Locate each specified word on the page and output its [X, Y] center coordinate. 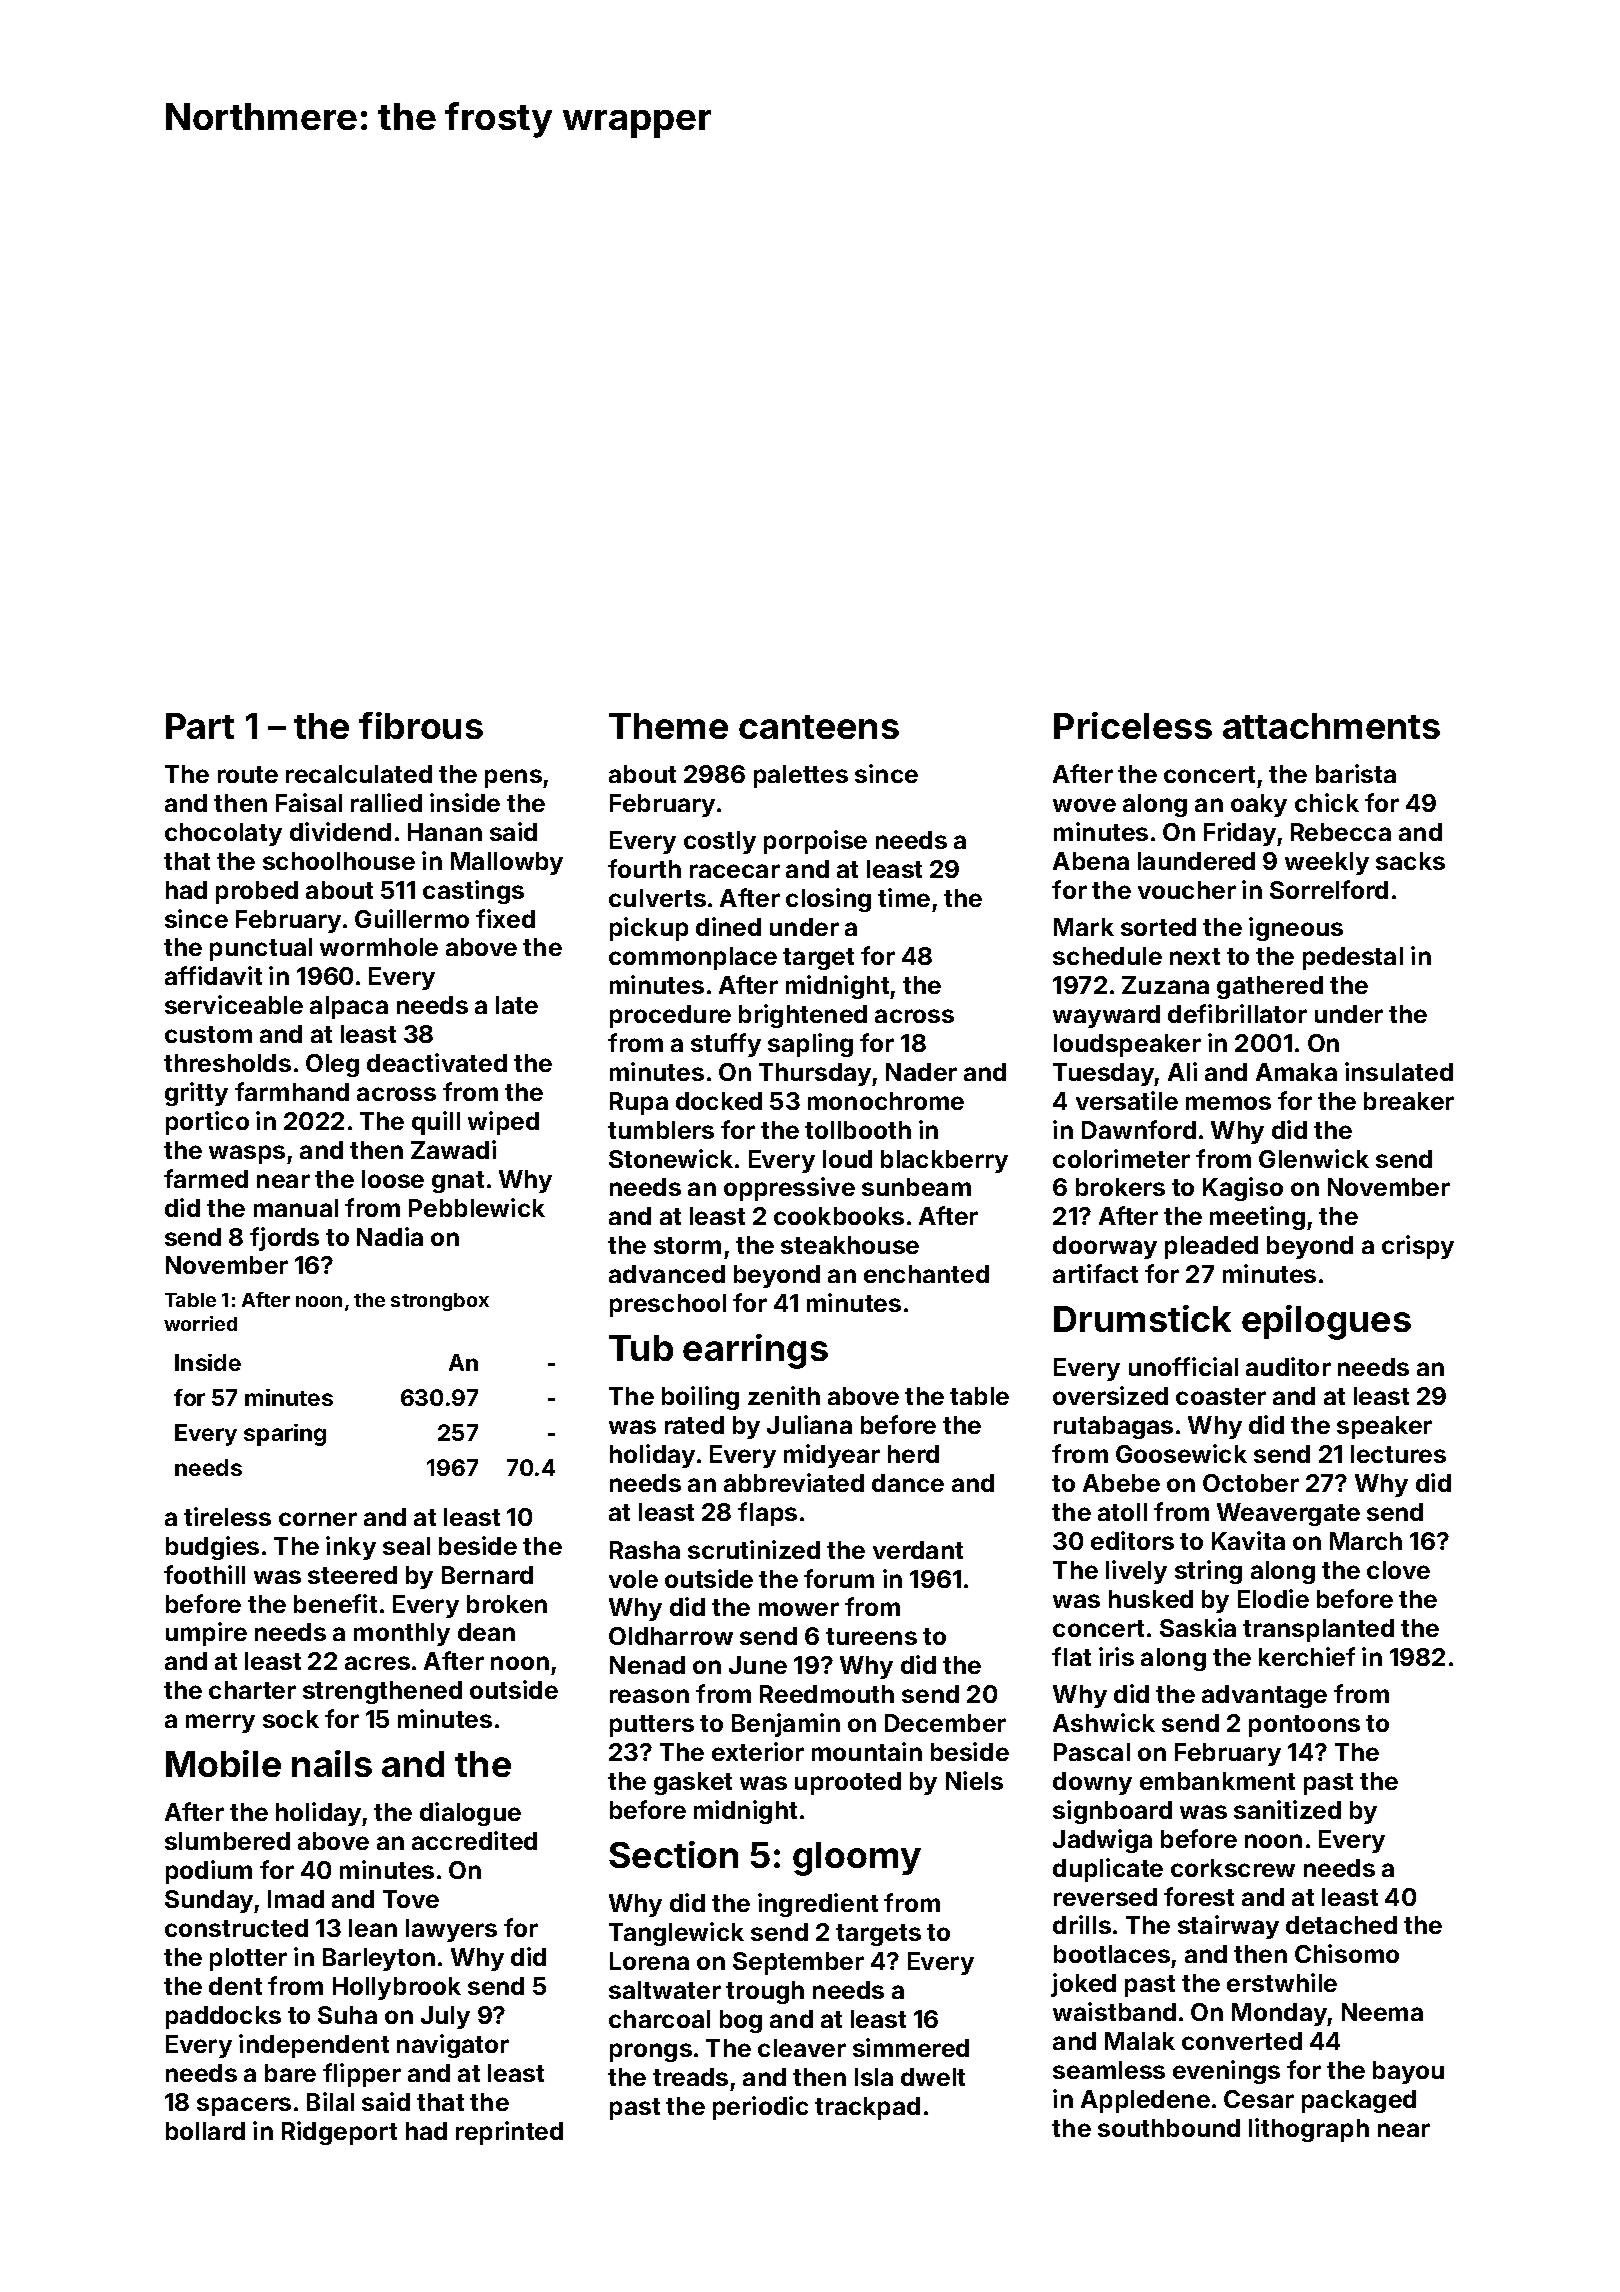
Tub [641, 1348]
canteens [819, 727]
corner [318, 1519]
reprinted [509, 2133]
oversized [1110, 1395]
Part [200, 726]
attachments [1331, 726]
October [1251, 1483]
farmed [206, 1178]
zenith [784, 1395]
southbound [1169, 2128]
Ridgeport [339, 2133]
